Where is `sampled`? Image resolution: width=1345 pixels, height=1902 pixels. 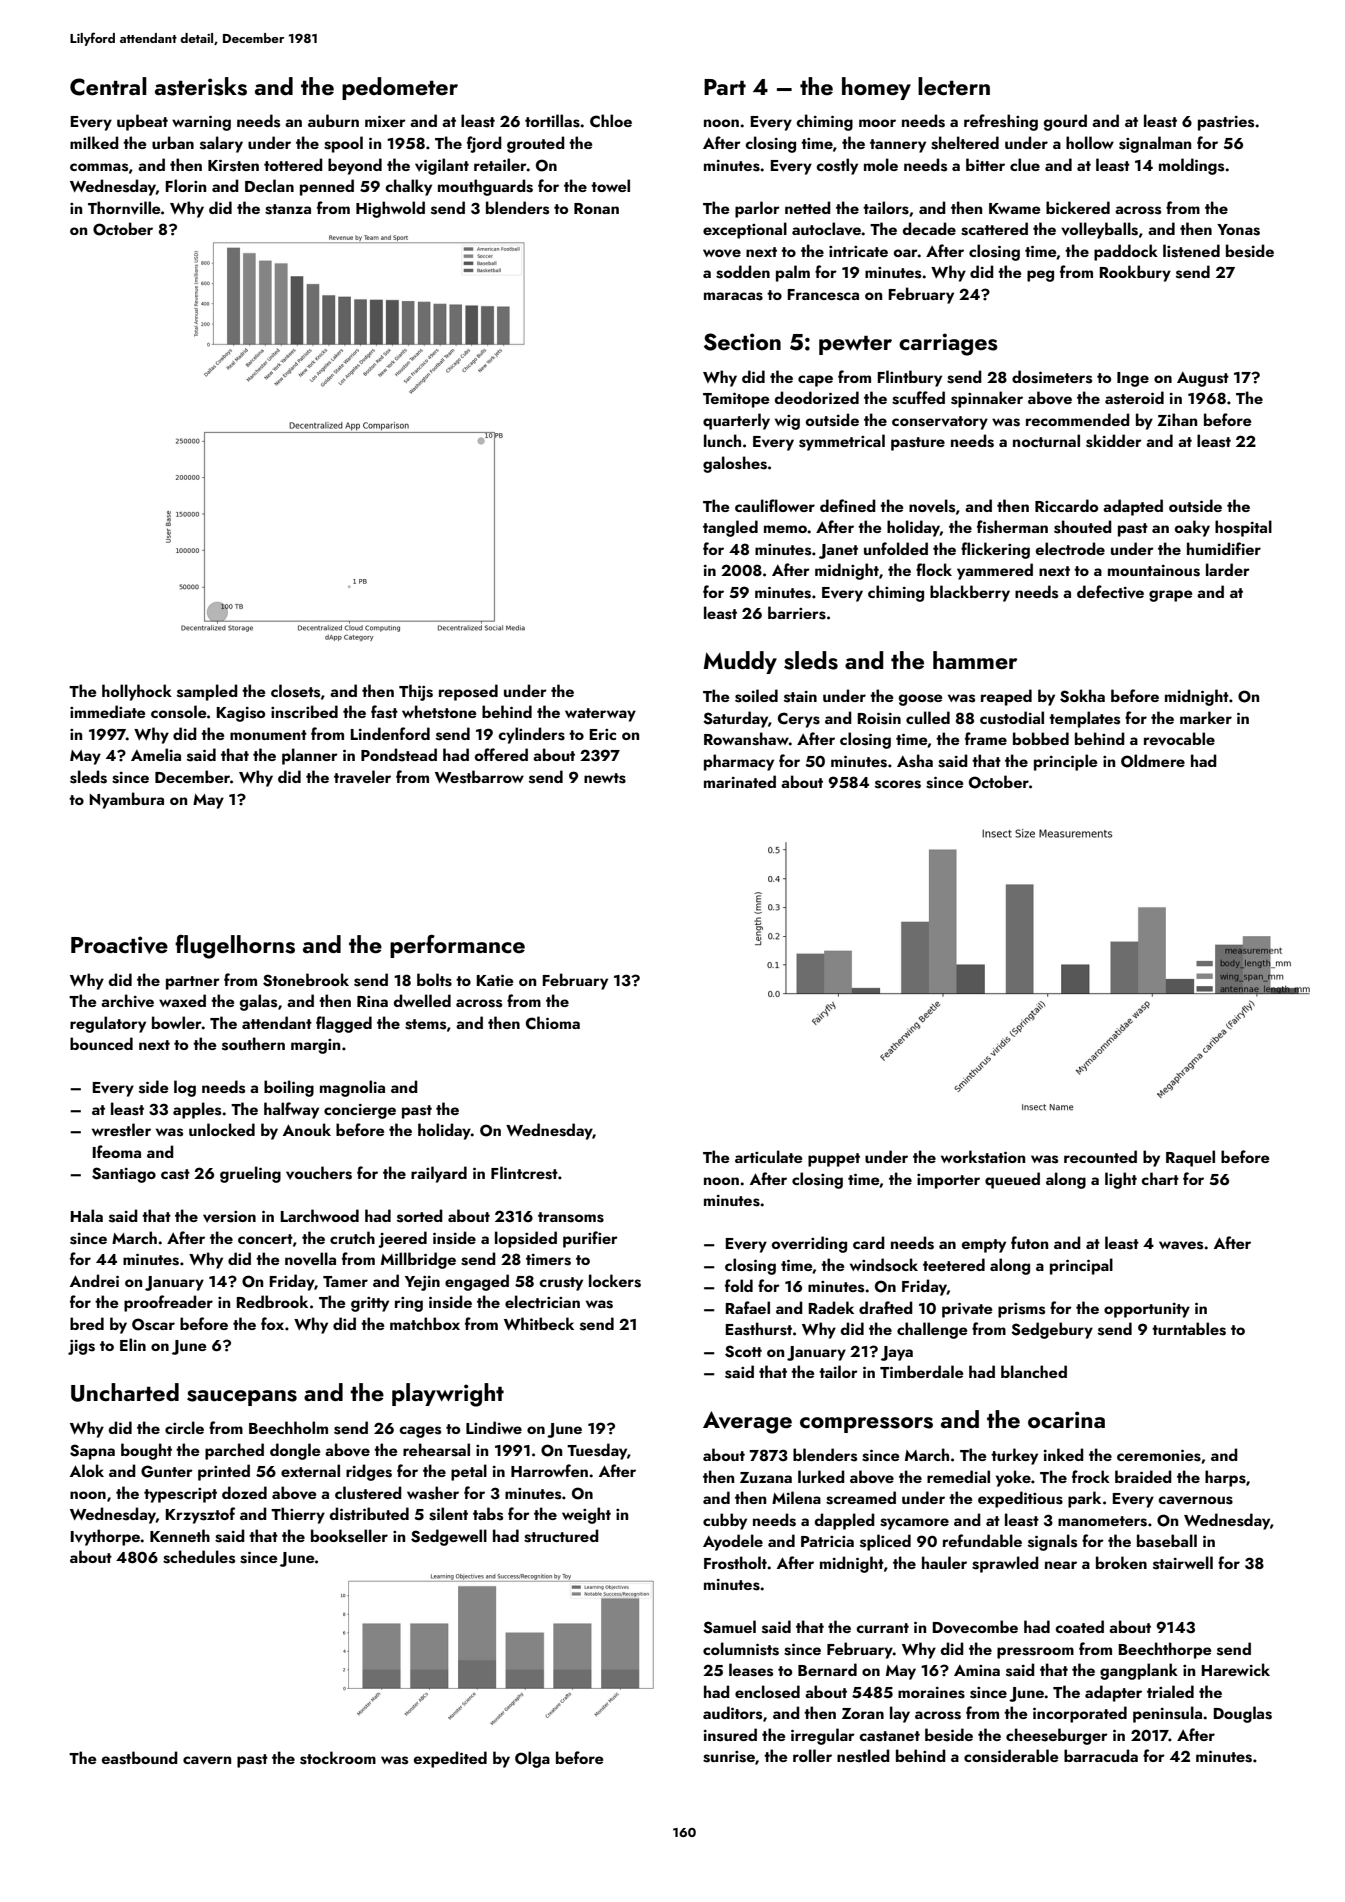
sampled is located at coordinates (207, 692).
